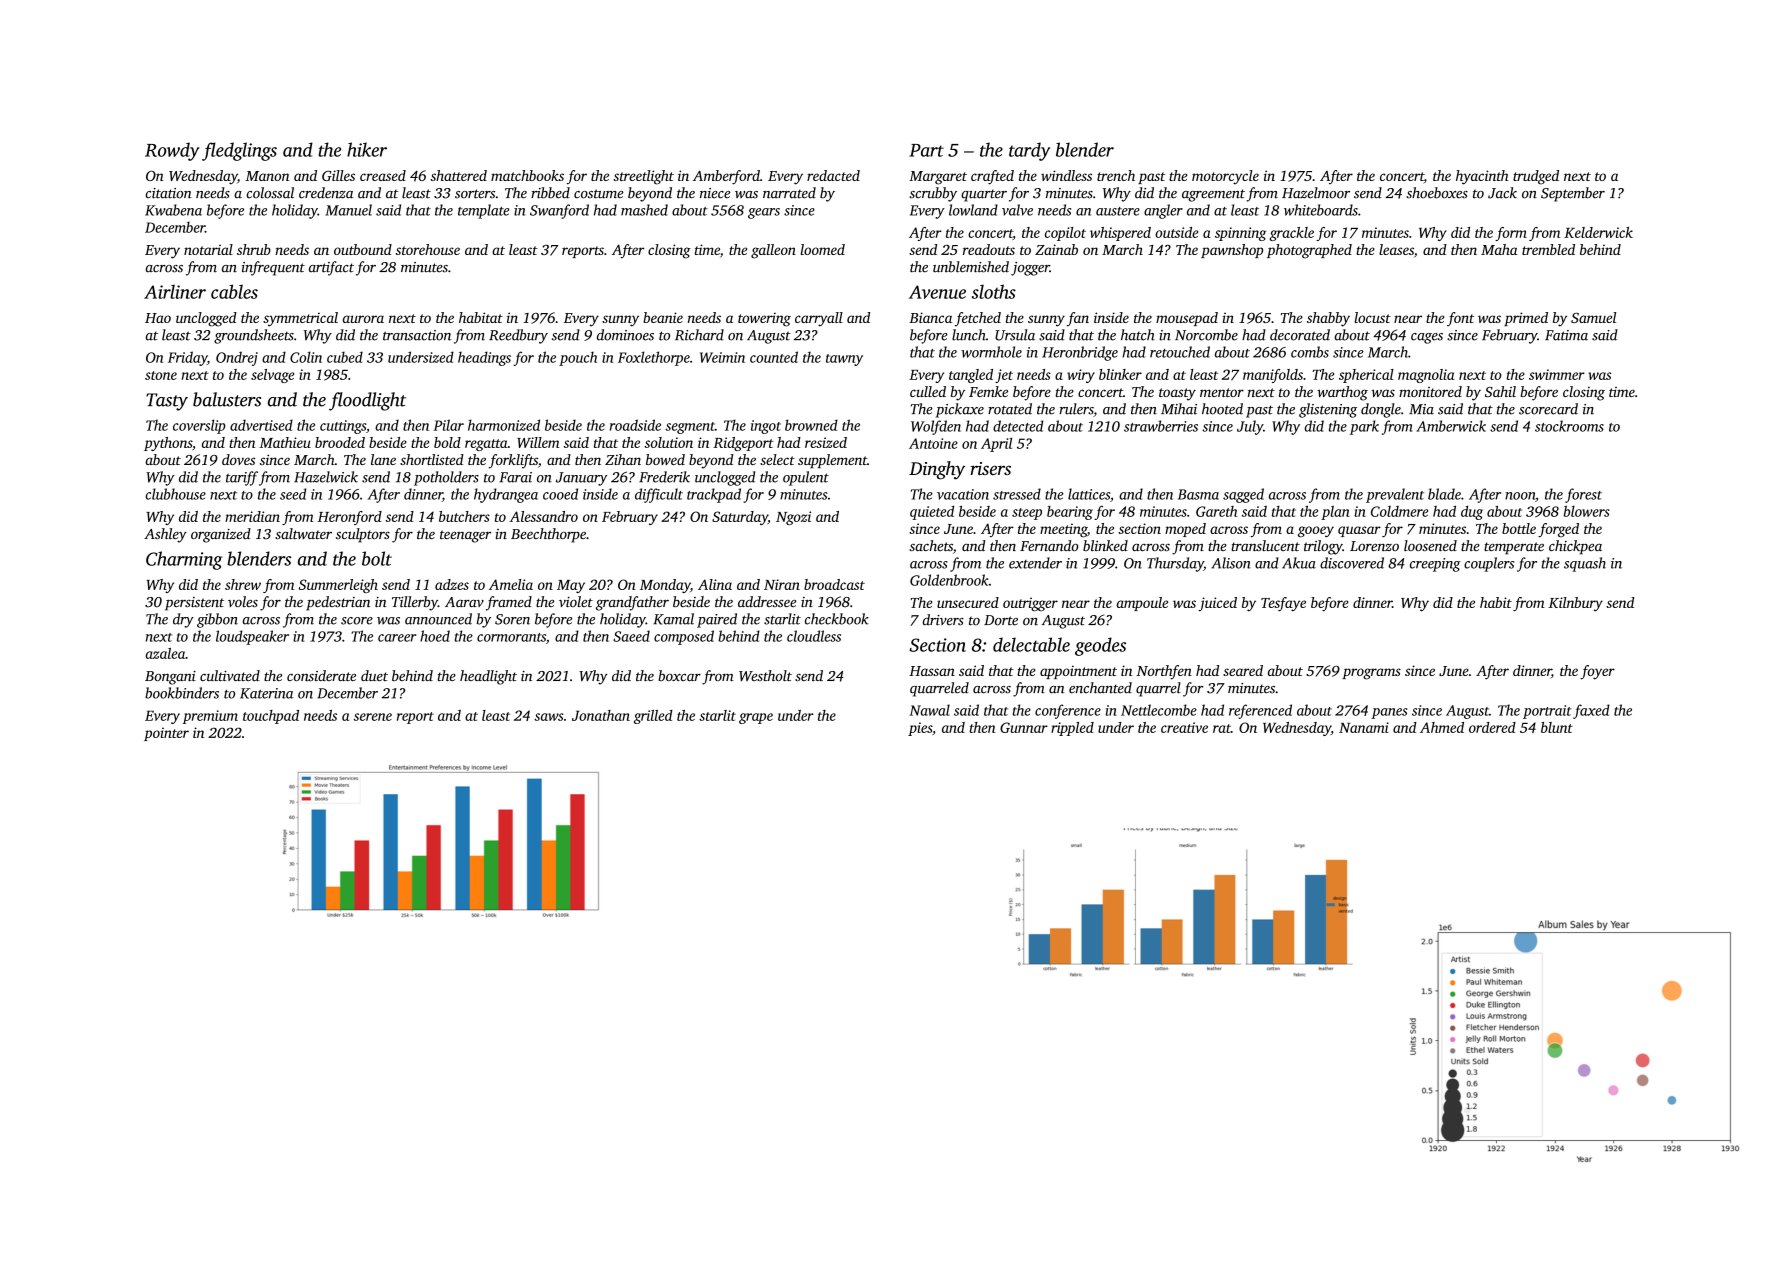 The width and height of the document is (1785, 1262). I want to click on Part, so click(926, 150).
